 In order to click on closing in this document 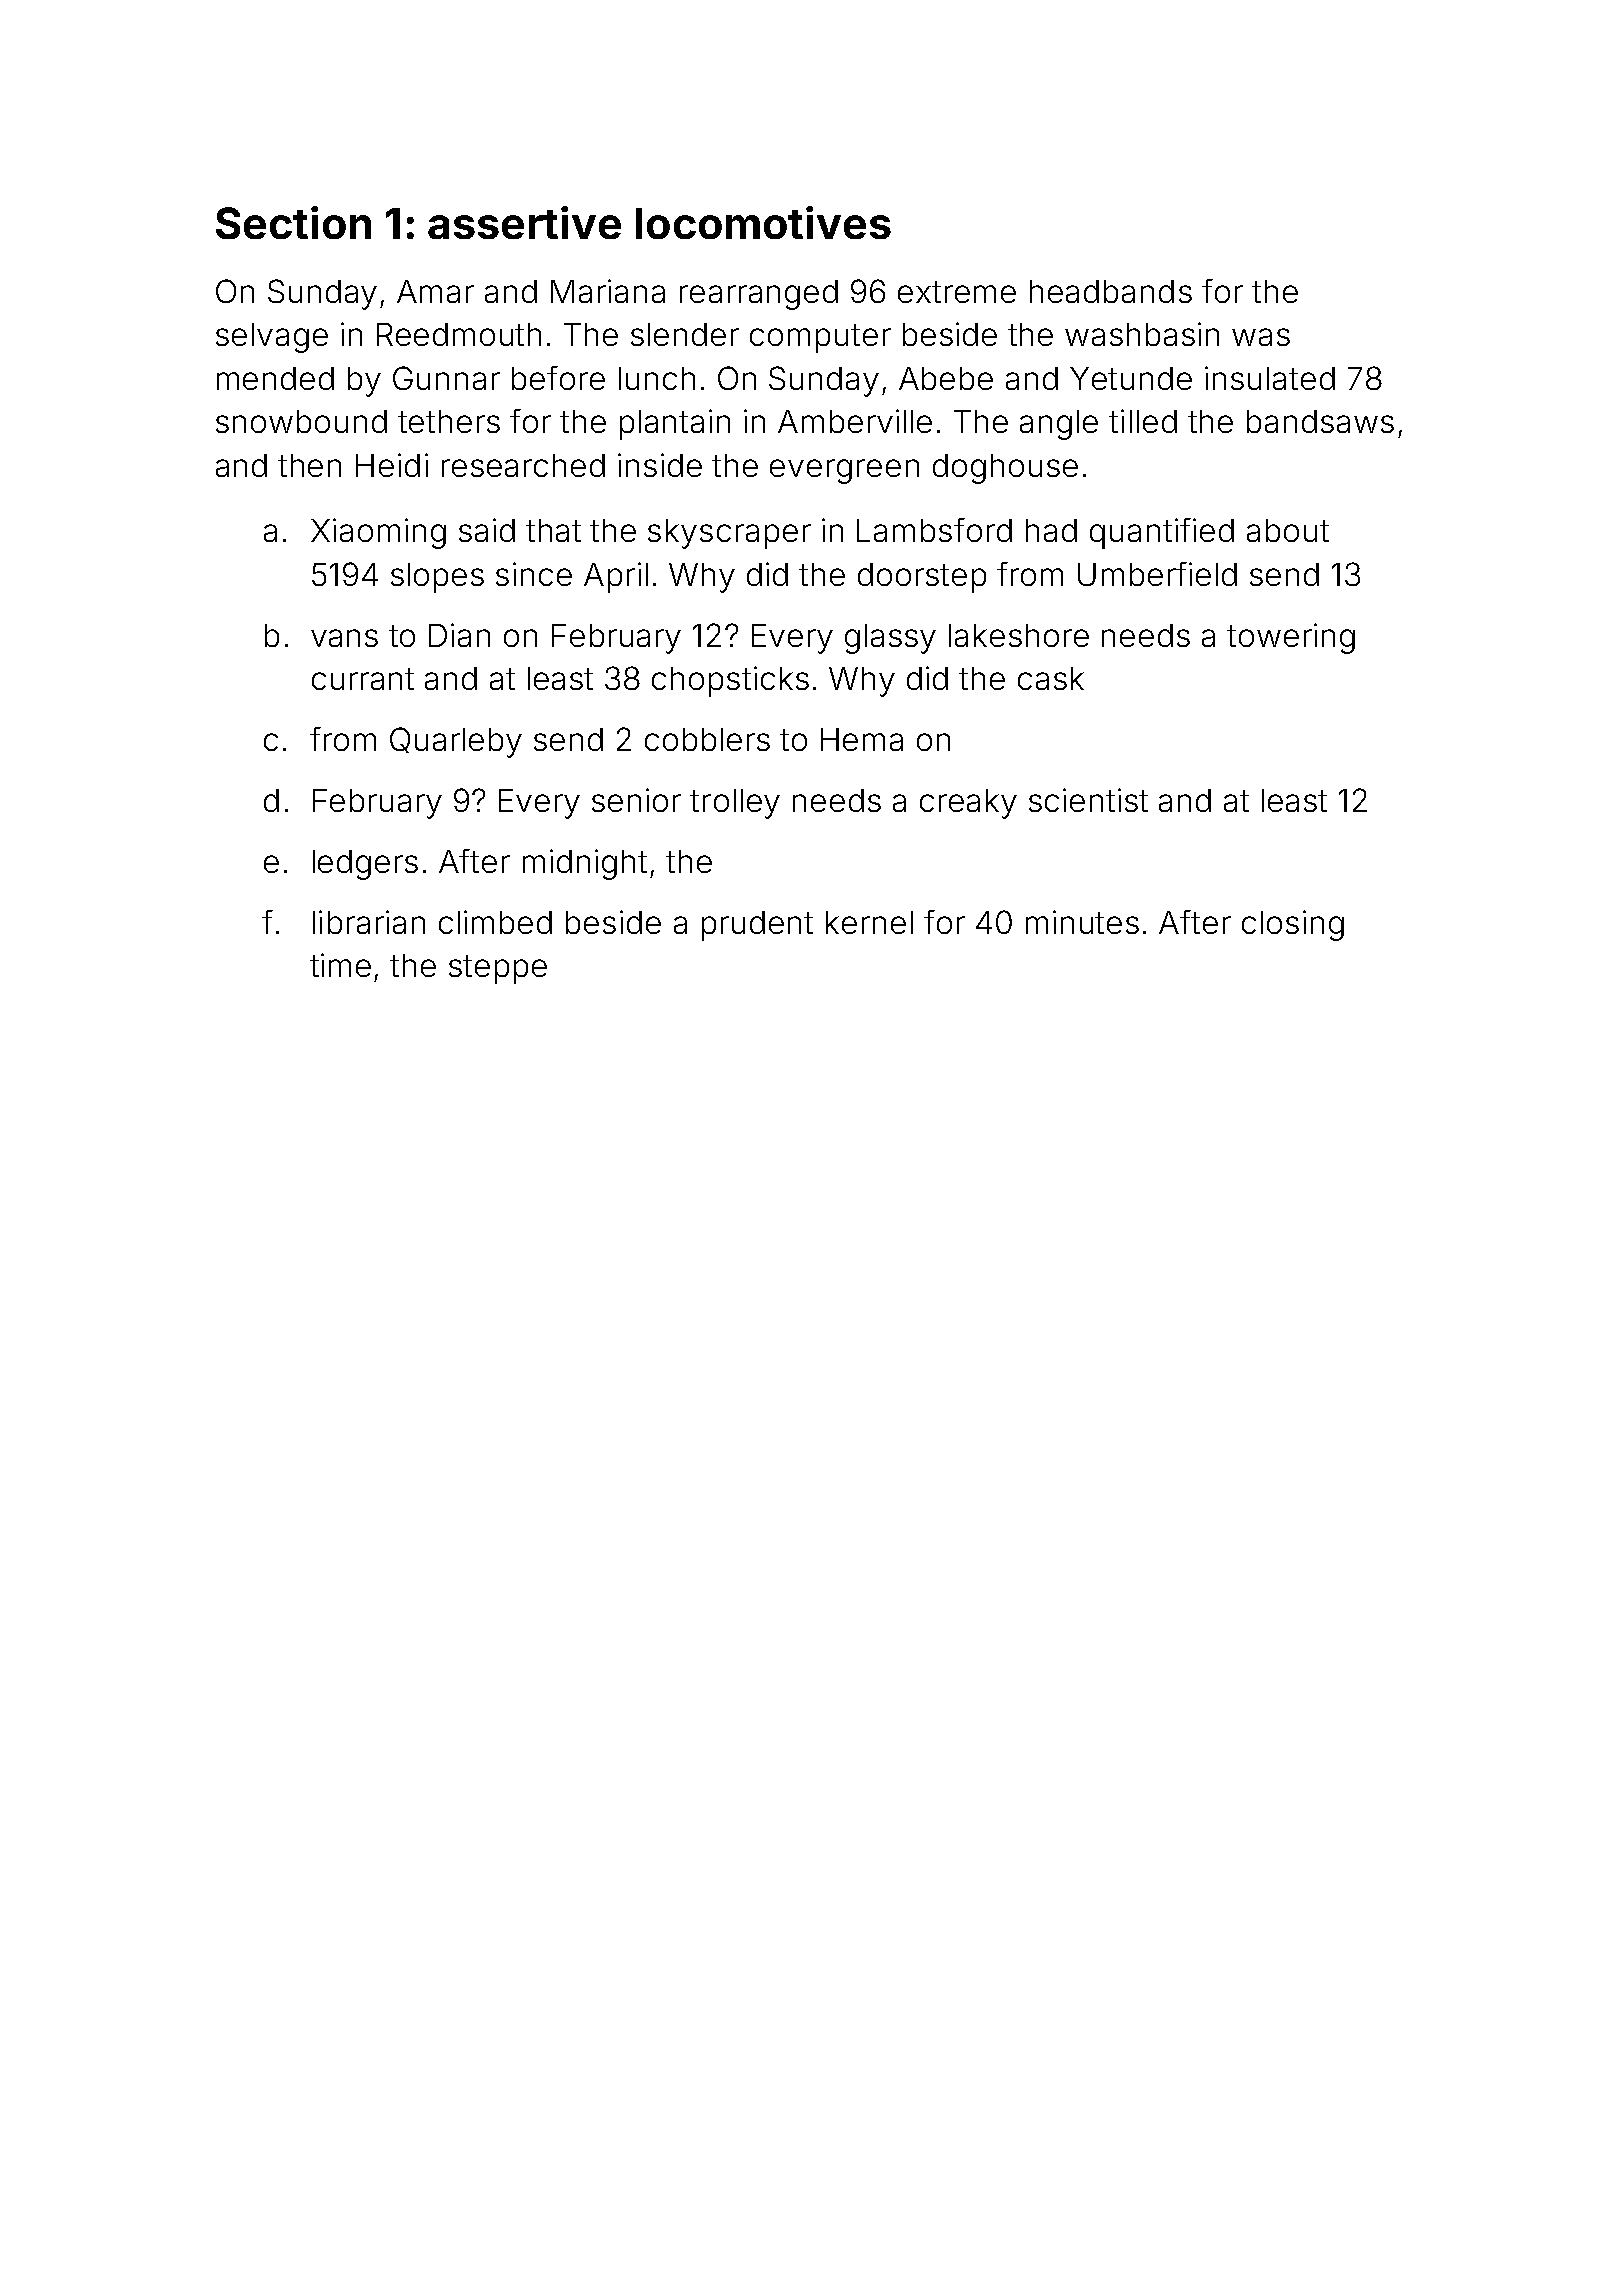, I will do `click(1293, 925)`.
